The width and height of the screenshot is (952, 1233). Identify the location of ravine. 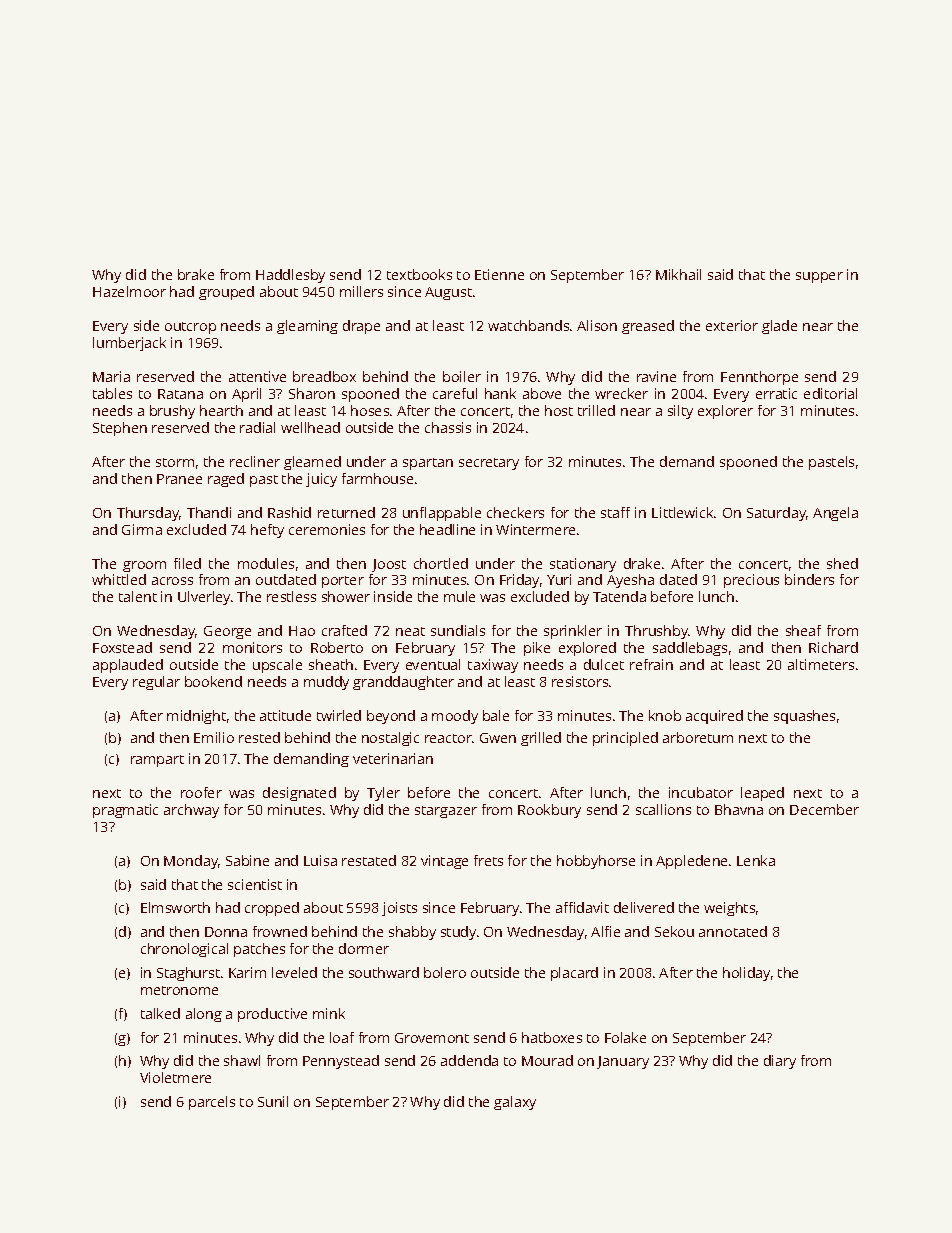
(656, 376).
